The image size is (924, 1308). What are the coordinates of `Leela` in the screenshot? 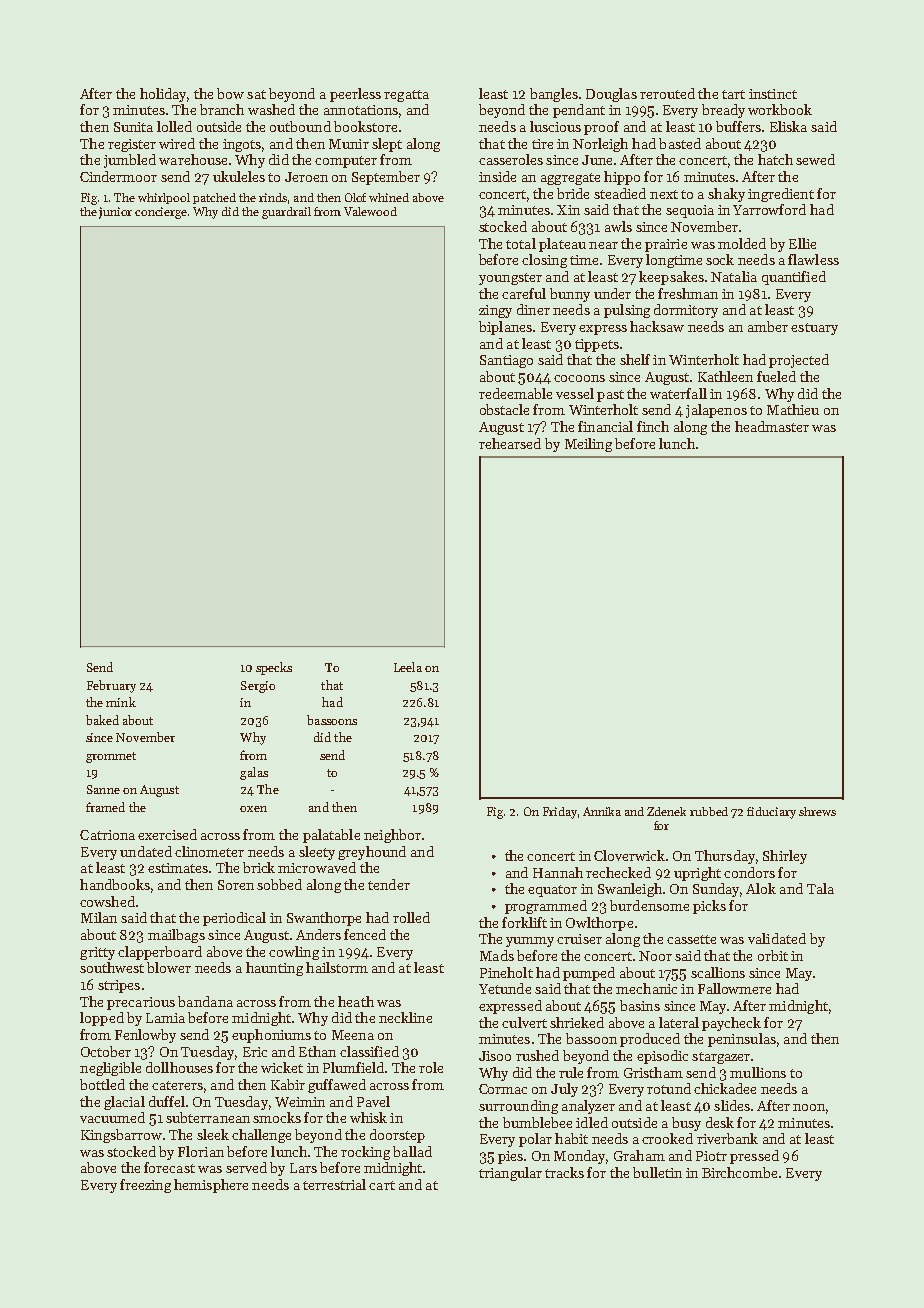 It's located at (408, 667).
